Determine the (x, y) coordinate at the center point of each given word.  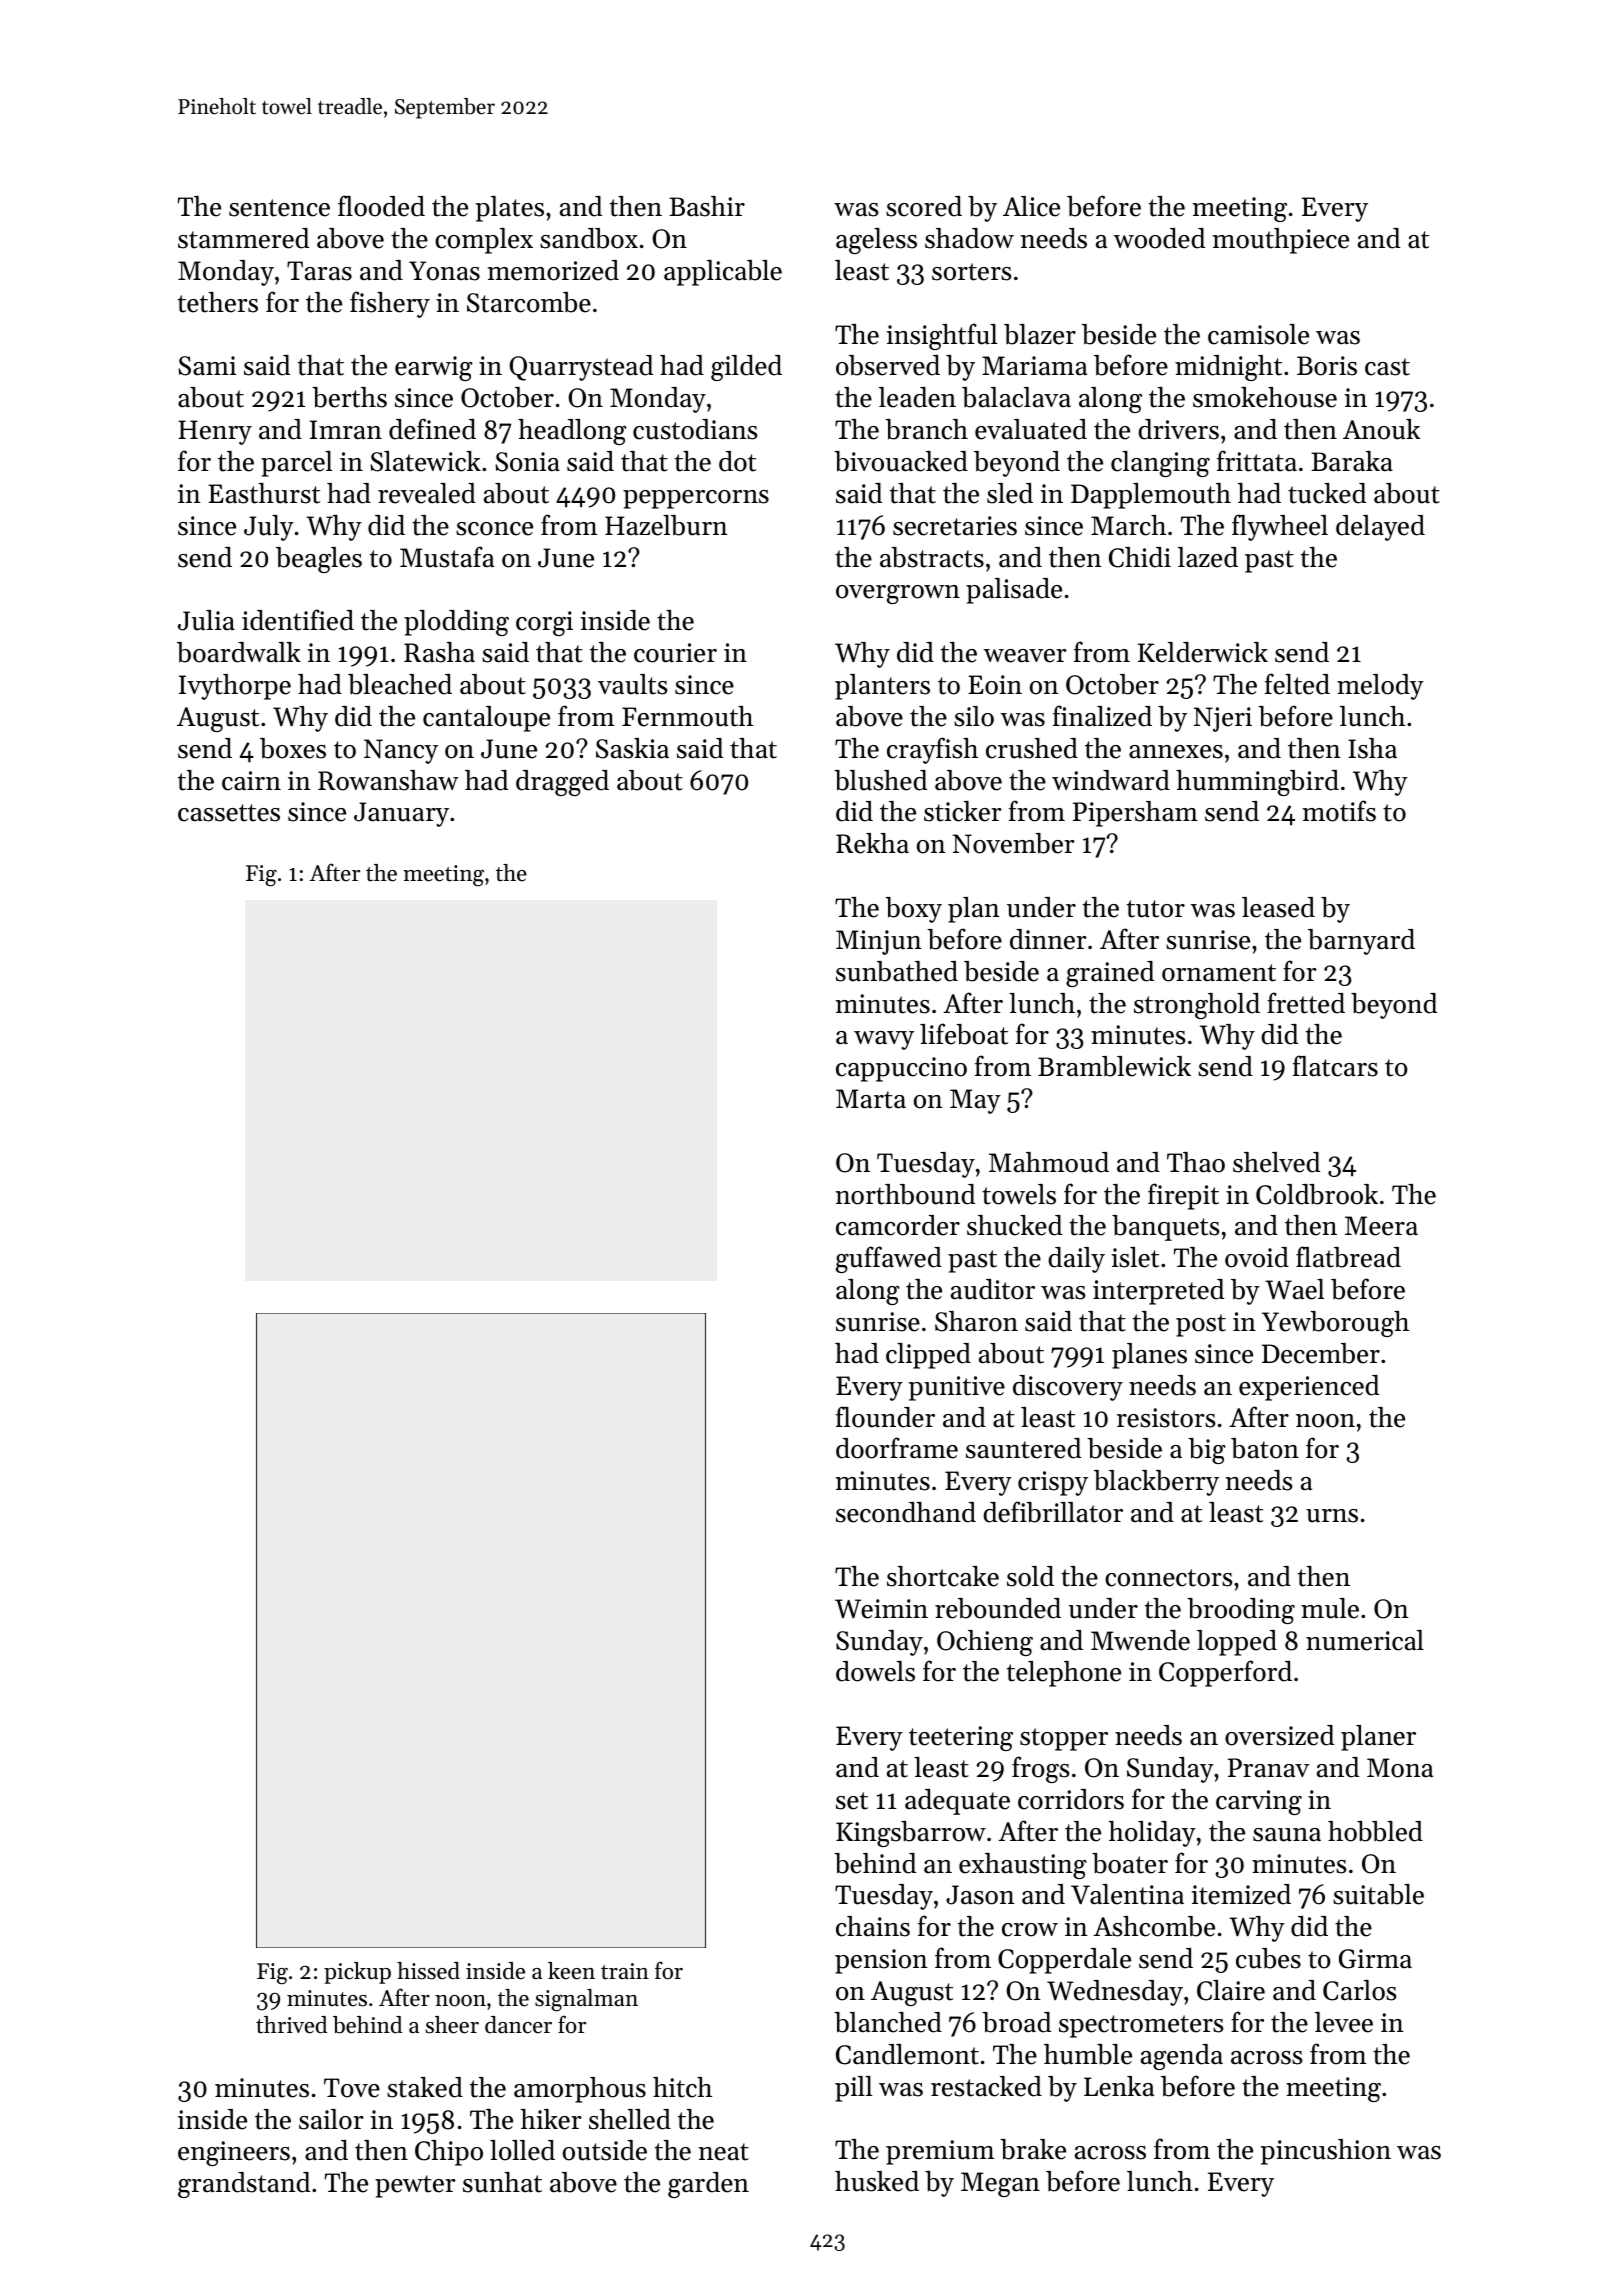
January (401, 814)
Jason (980, 1895)
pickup (357, 1973)
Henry (215, 432)
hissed (428, 1971)
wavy (884, 1040)
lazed (1208, 557)
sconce (494, 529)
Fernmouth (687, 716)
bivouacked (901, 461)
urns (1332, 1516)
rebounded (998, 1608)
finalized (1102, 716)
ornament (1219, 973)
